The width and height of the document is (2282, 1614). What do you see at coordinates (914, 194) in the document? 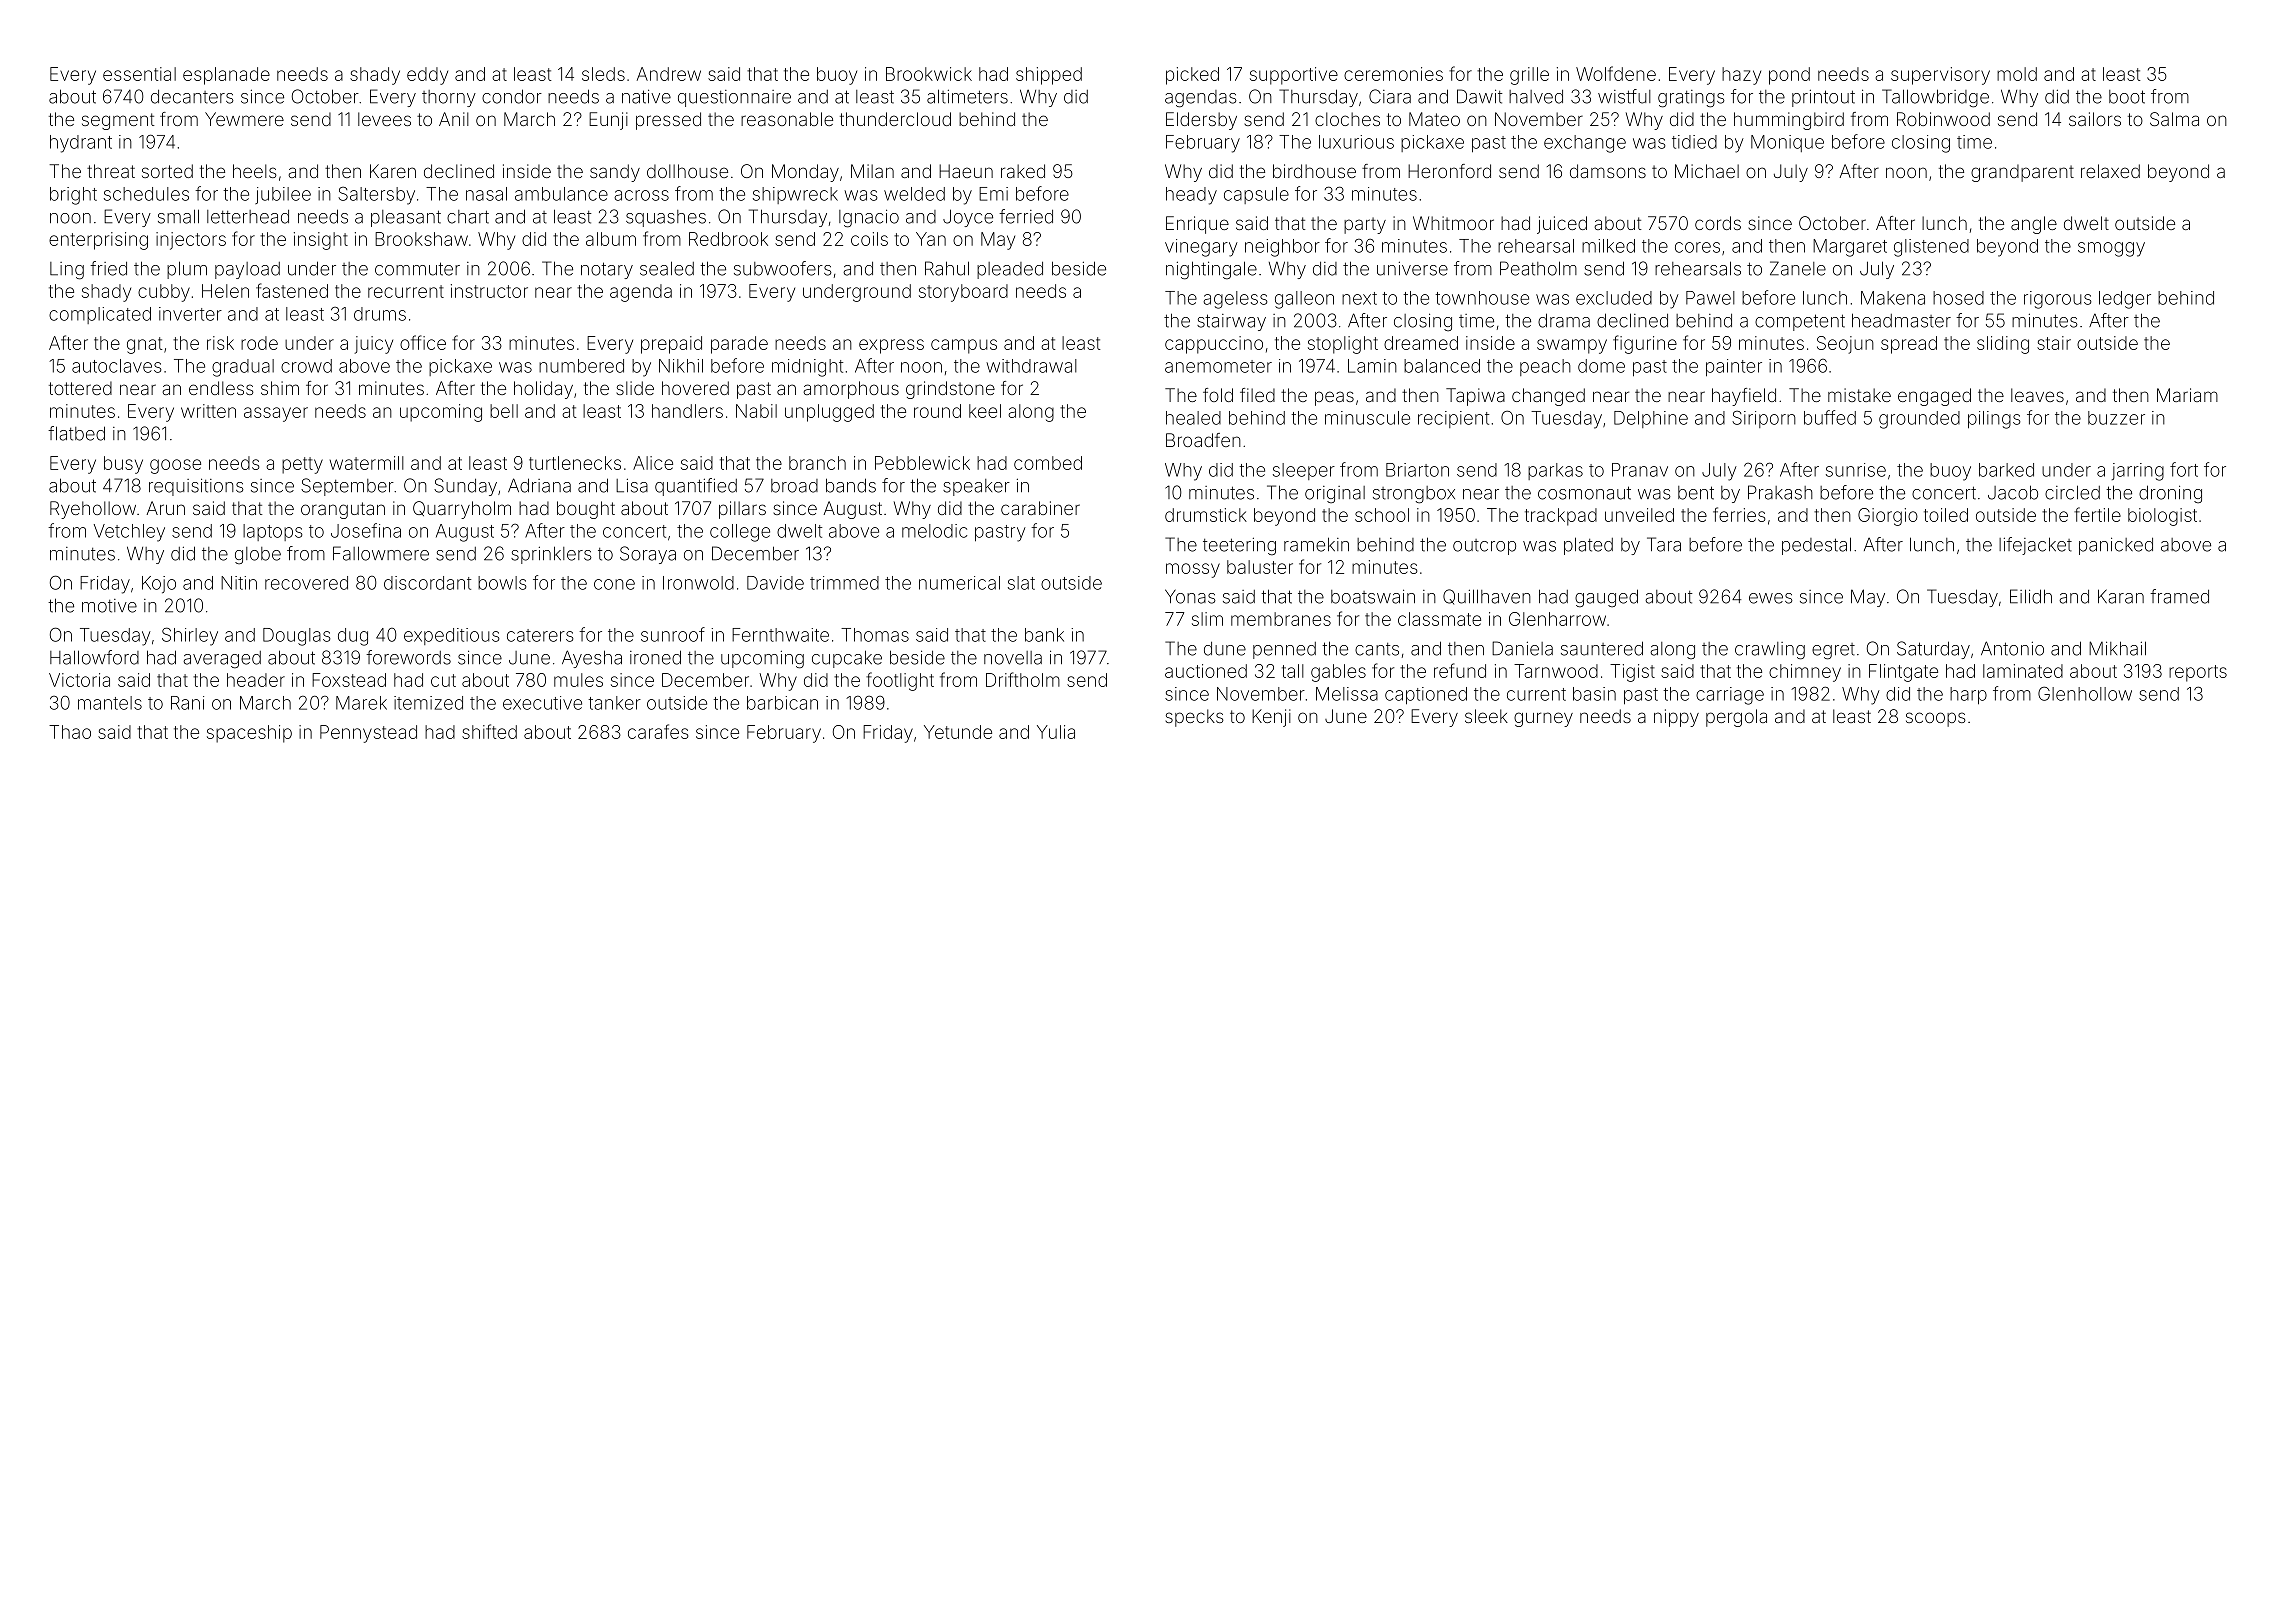
I see `welded` at bounding box center [914, 194].
